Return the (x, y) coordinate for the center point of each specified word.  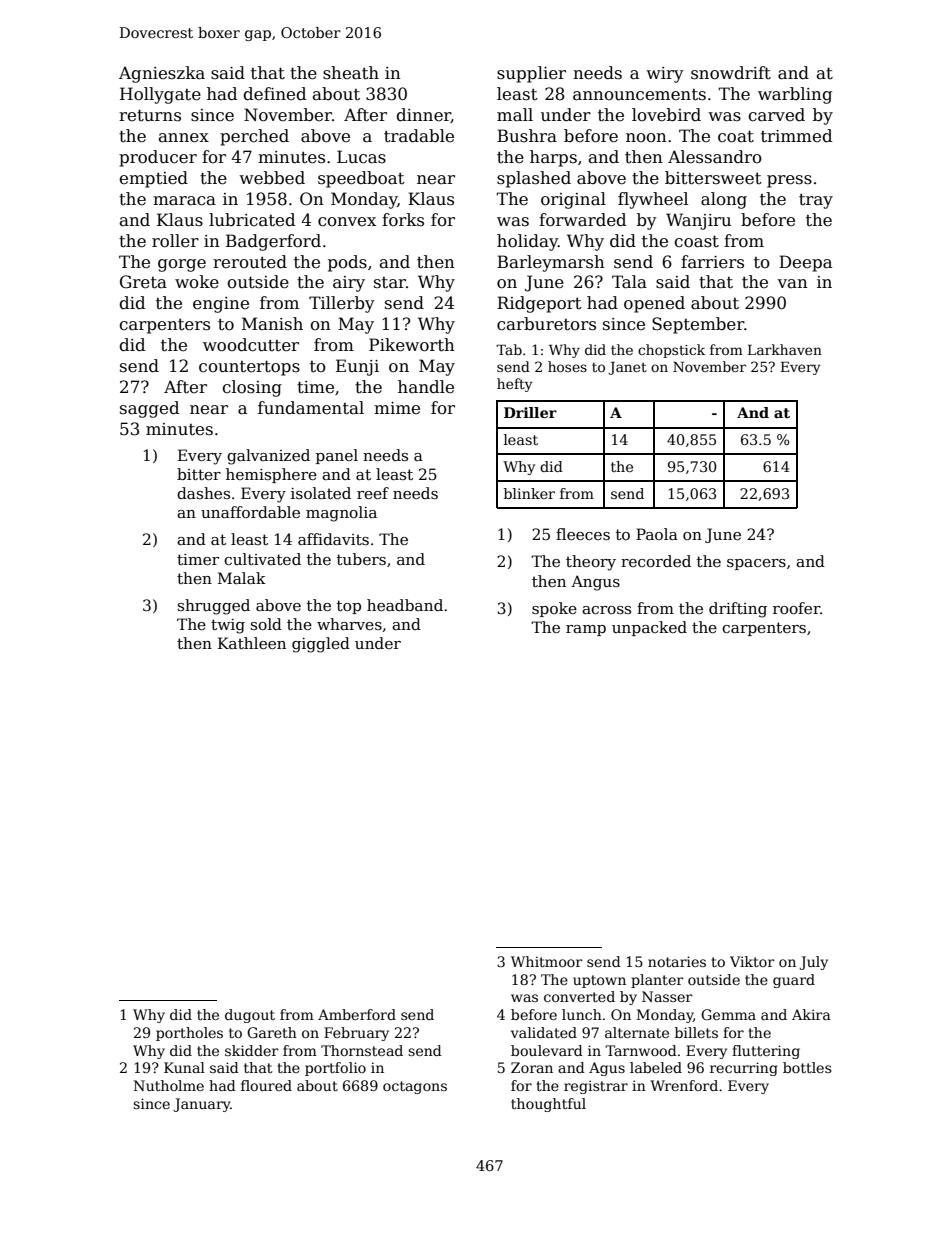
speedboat (361, 179)
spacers (756, 564)
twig (228, 626)
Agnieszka (162, 74)
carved (776, 115)
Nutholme (168, 1085)
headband (405, 605)
